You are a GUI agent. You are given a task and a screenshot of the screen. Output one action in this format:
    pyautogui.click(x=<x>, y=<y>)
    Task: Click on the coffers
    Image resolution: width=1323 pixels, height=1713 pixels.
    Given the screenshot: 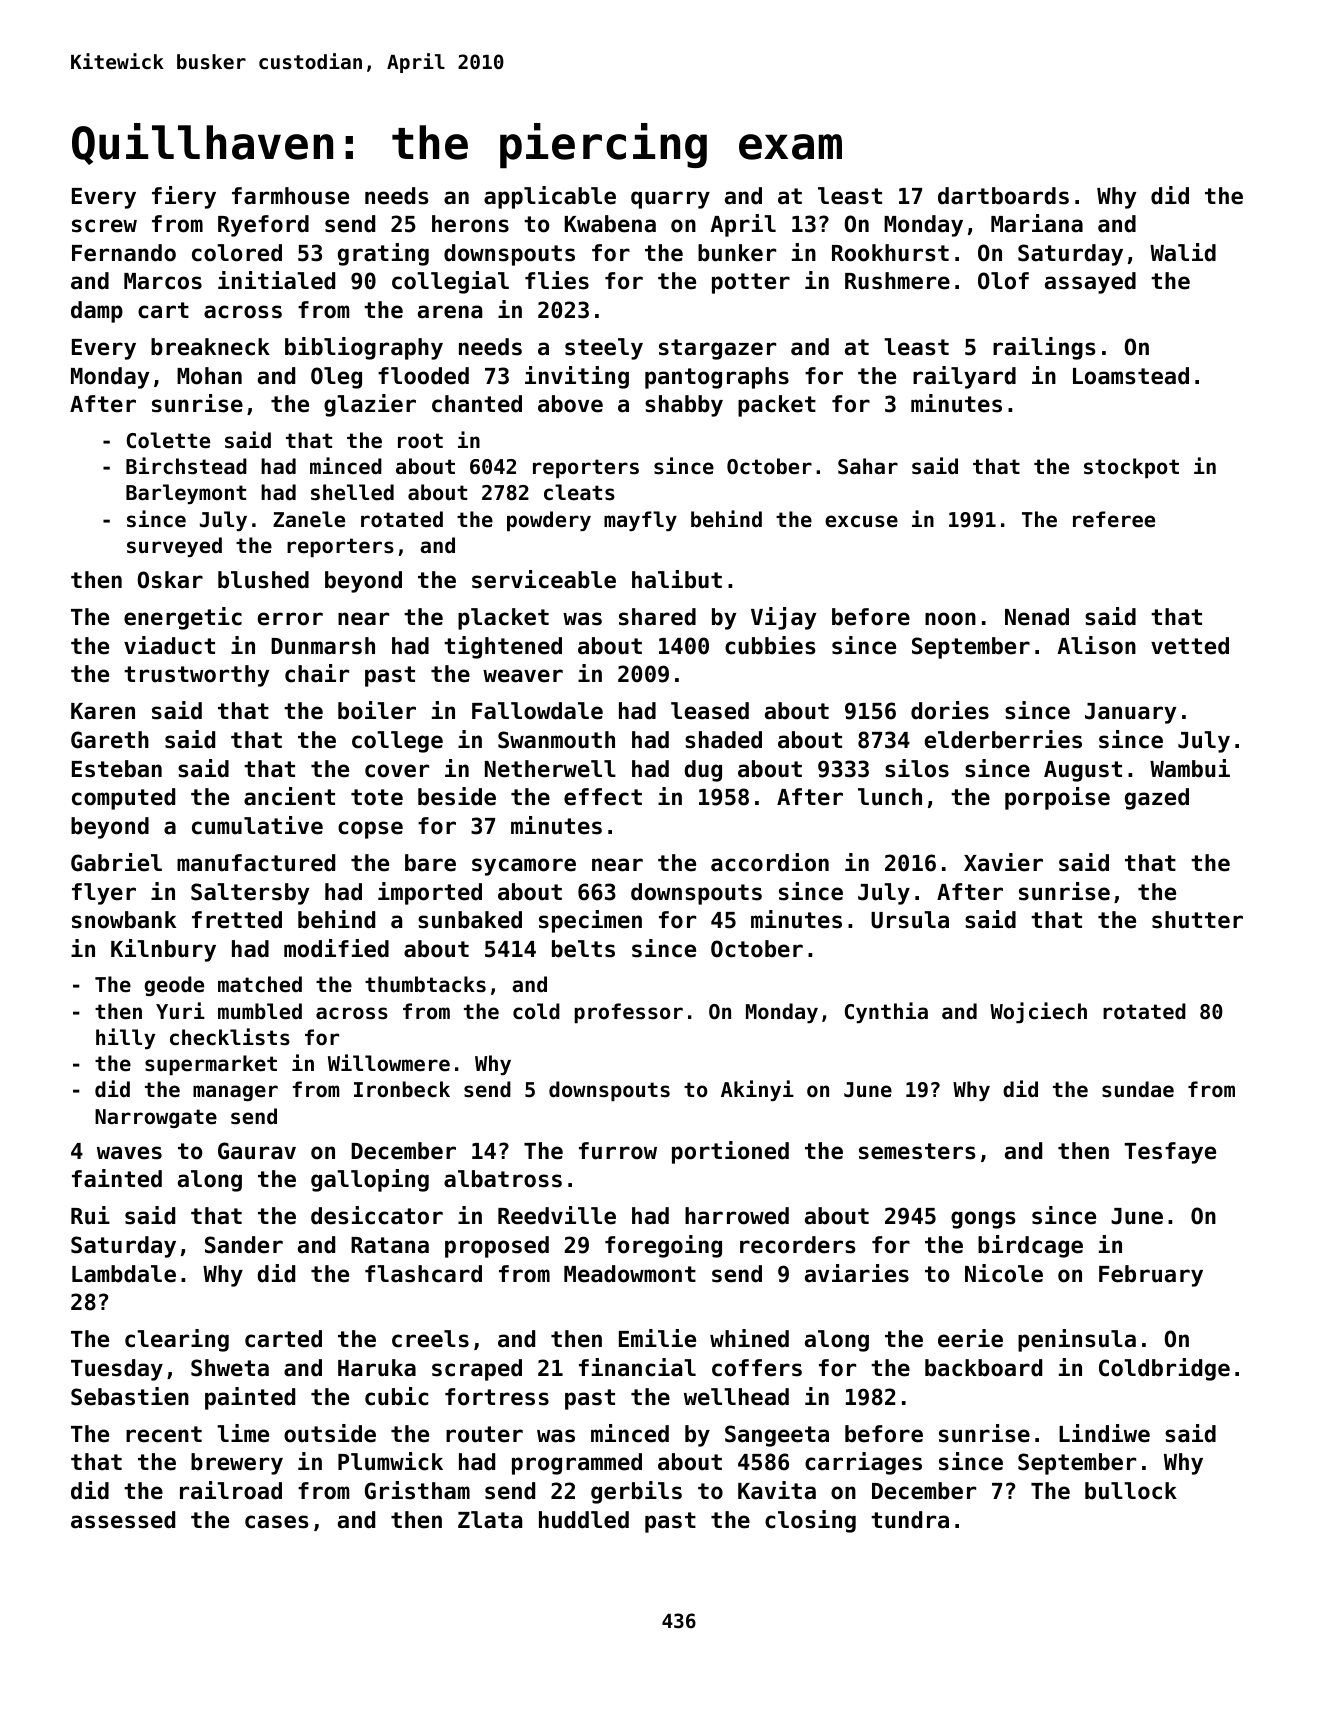 What is the action you would take?
    pyautogui.click(x=757, y=1368)
